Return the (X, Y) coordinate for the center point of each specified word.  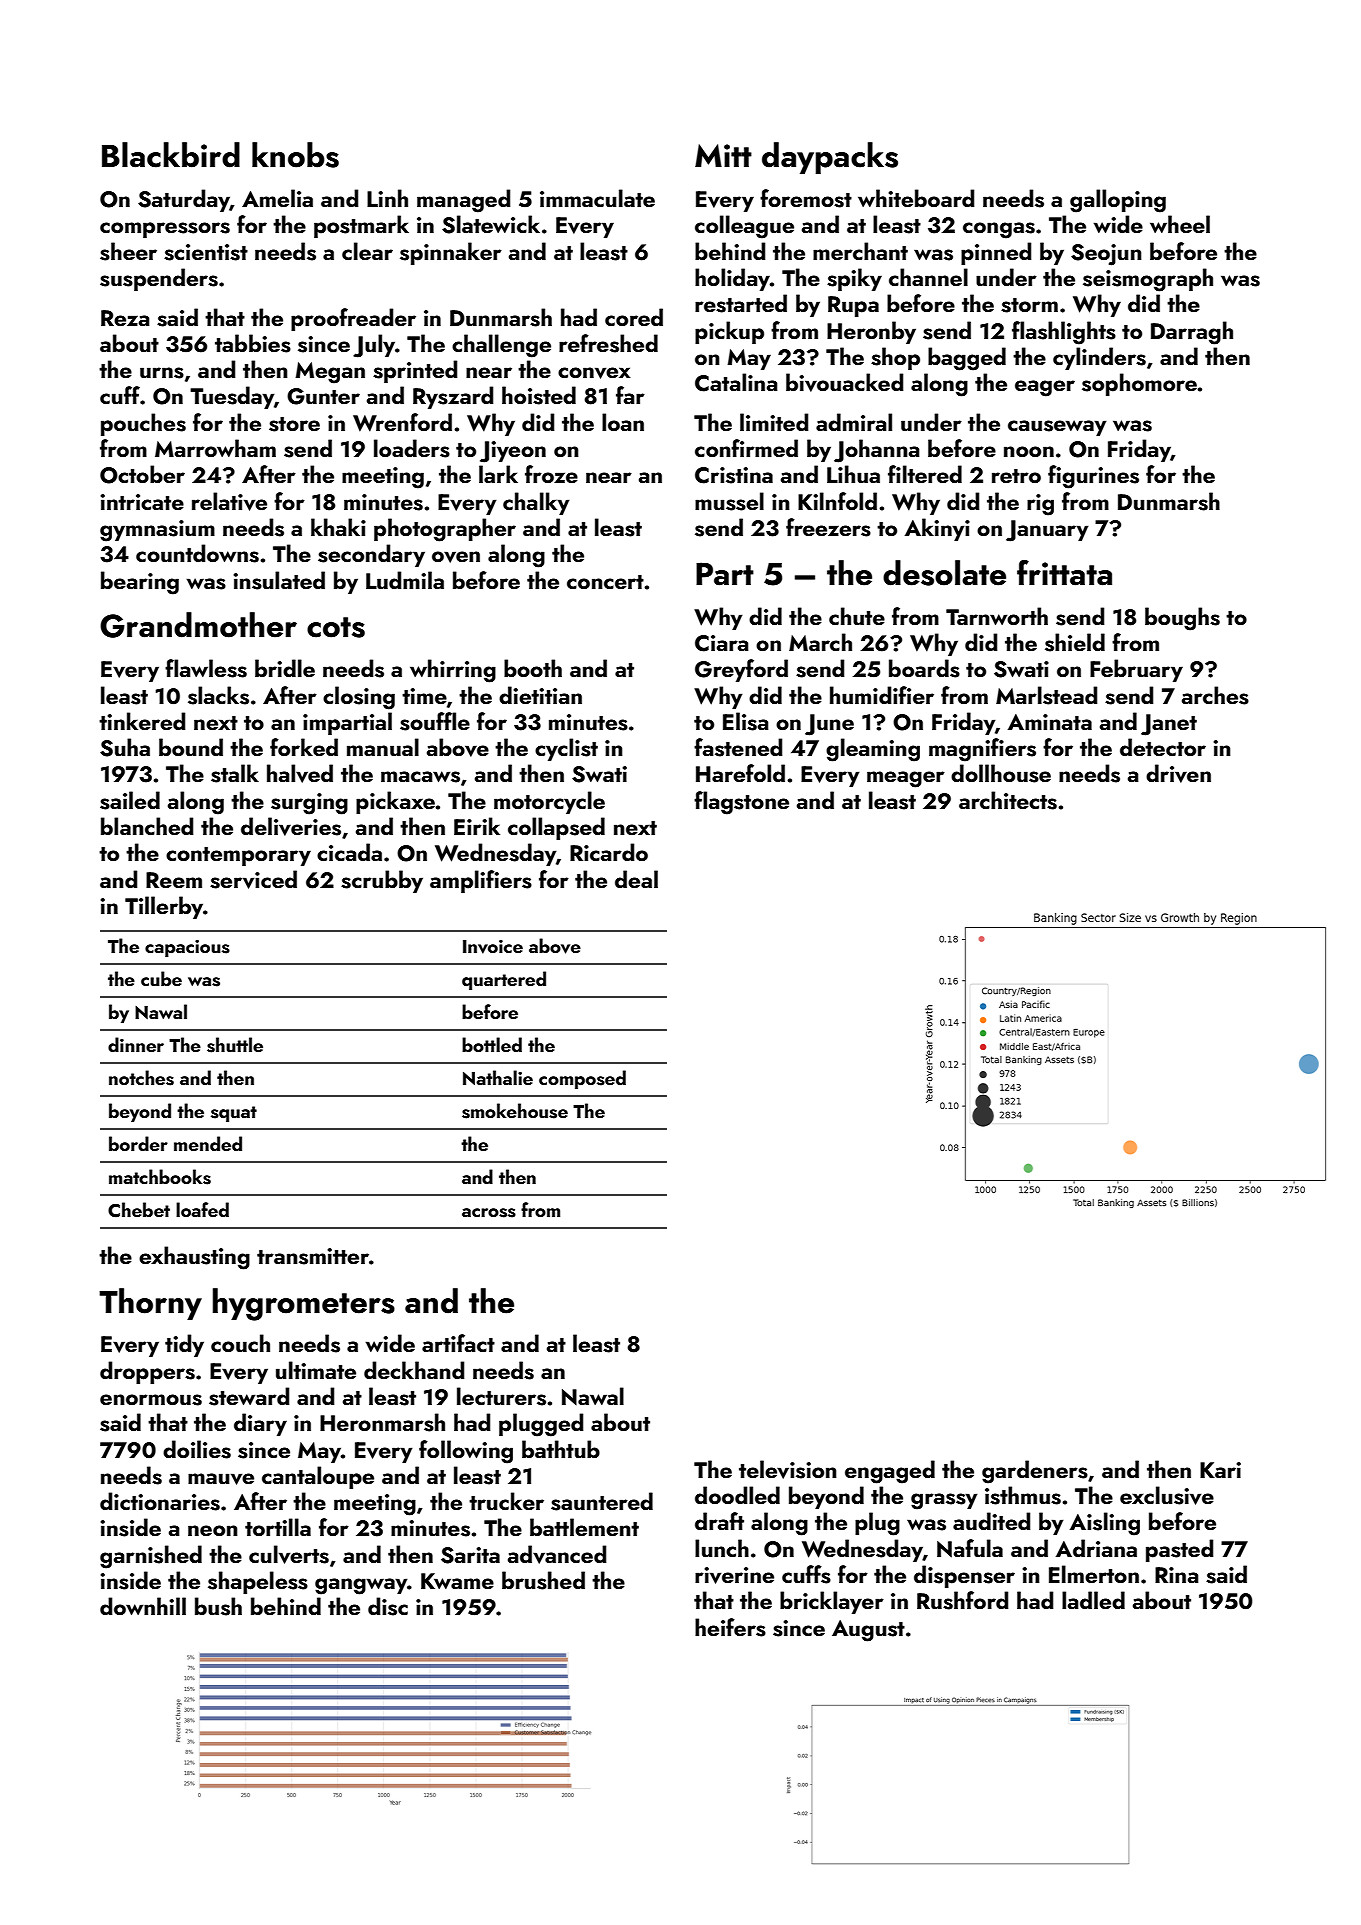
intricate (142, 502)
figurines (1093, 477)
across (489, 1213)
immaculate (597, 198)
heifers (730, 1627)
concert (605, 582)
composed (582, 1079)
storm (1029, 305)
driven (1178, 773)
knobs (295, 155)
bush (218, 1606)
